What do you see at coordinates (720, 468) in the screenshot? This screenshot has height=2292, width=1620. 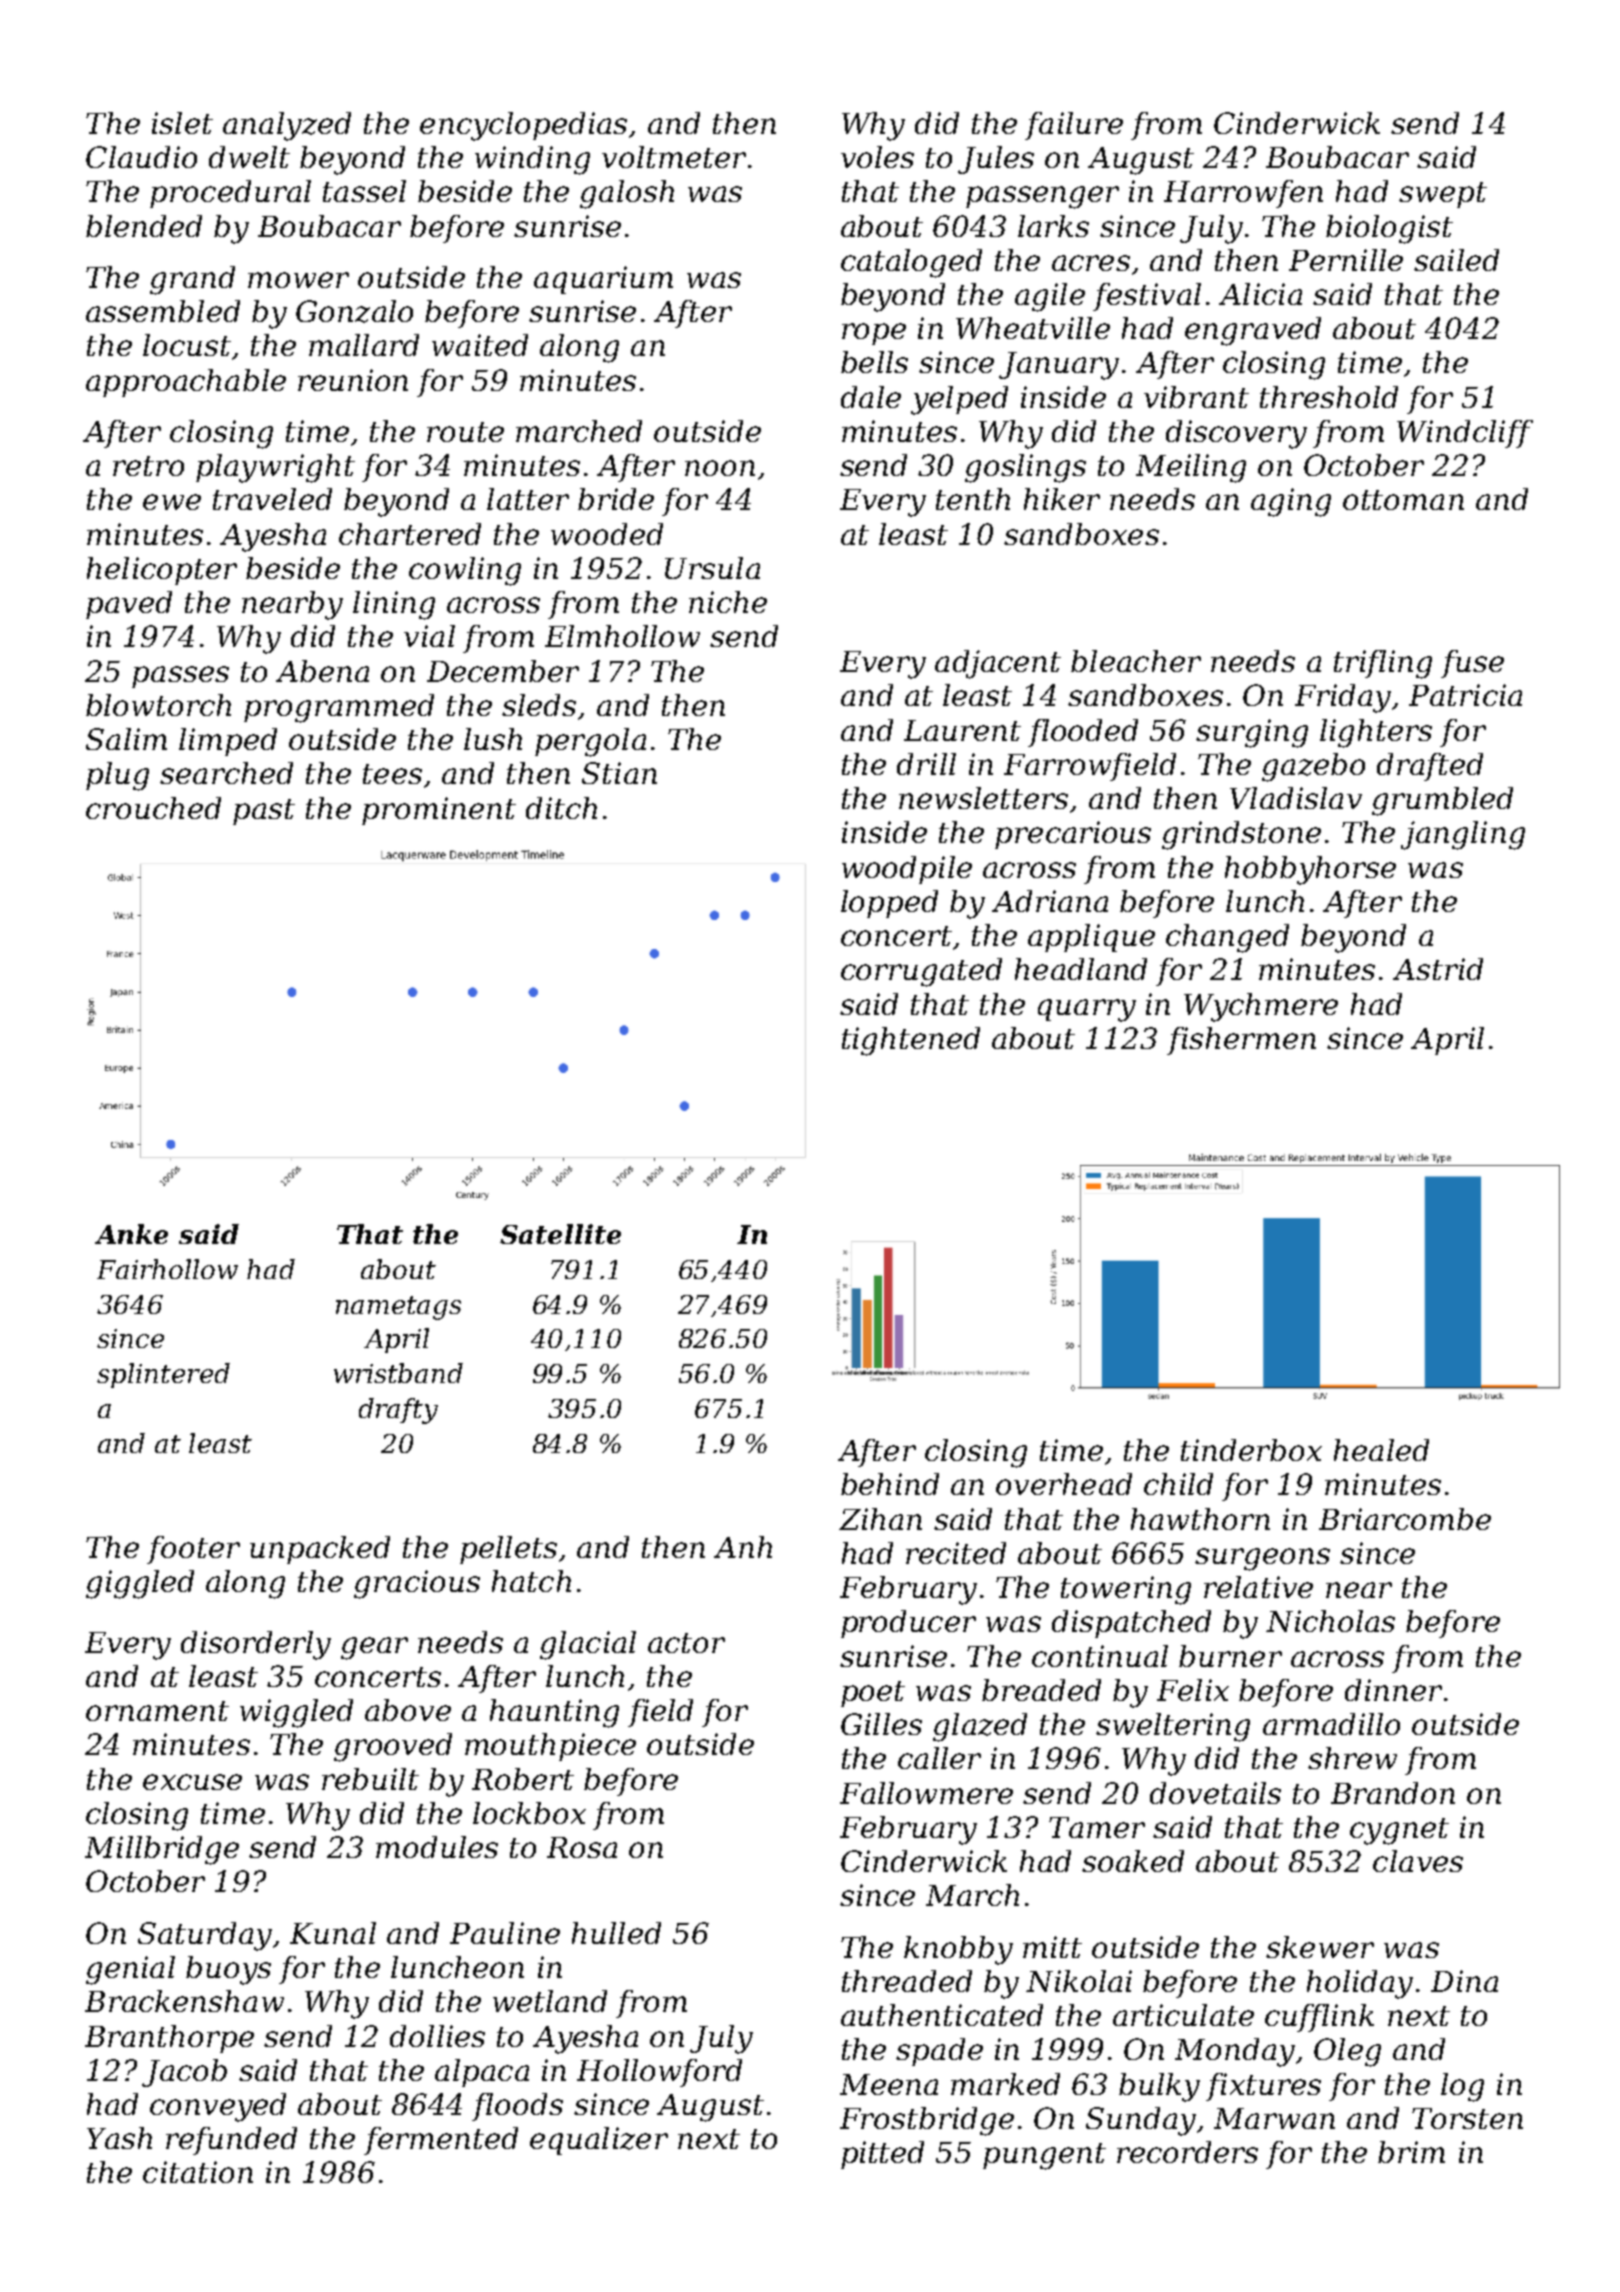 I see `noon` at bounding box center [720, 468].
